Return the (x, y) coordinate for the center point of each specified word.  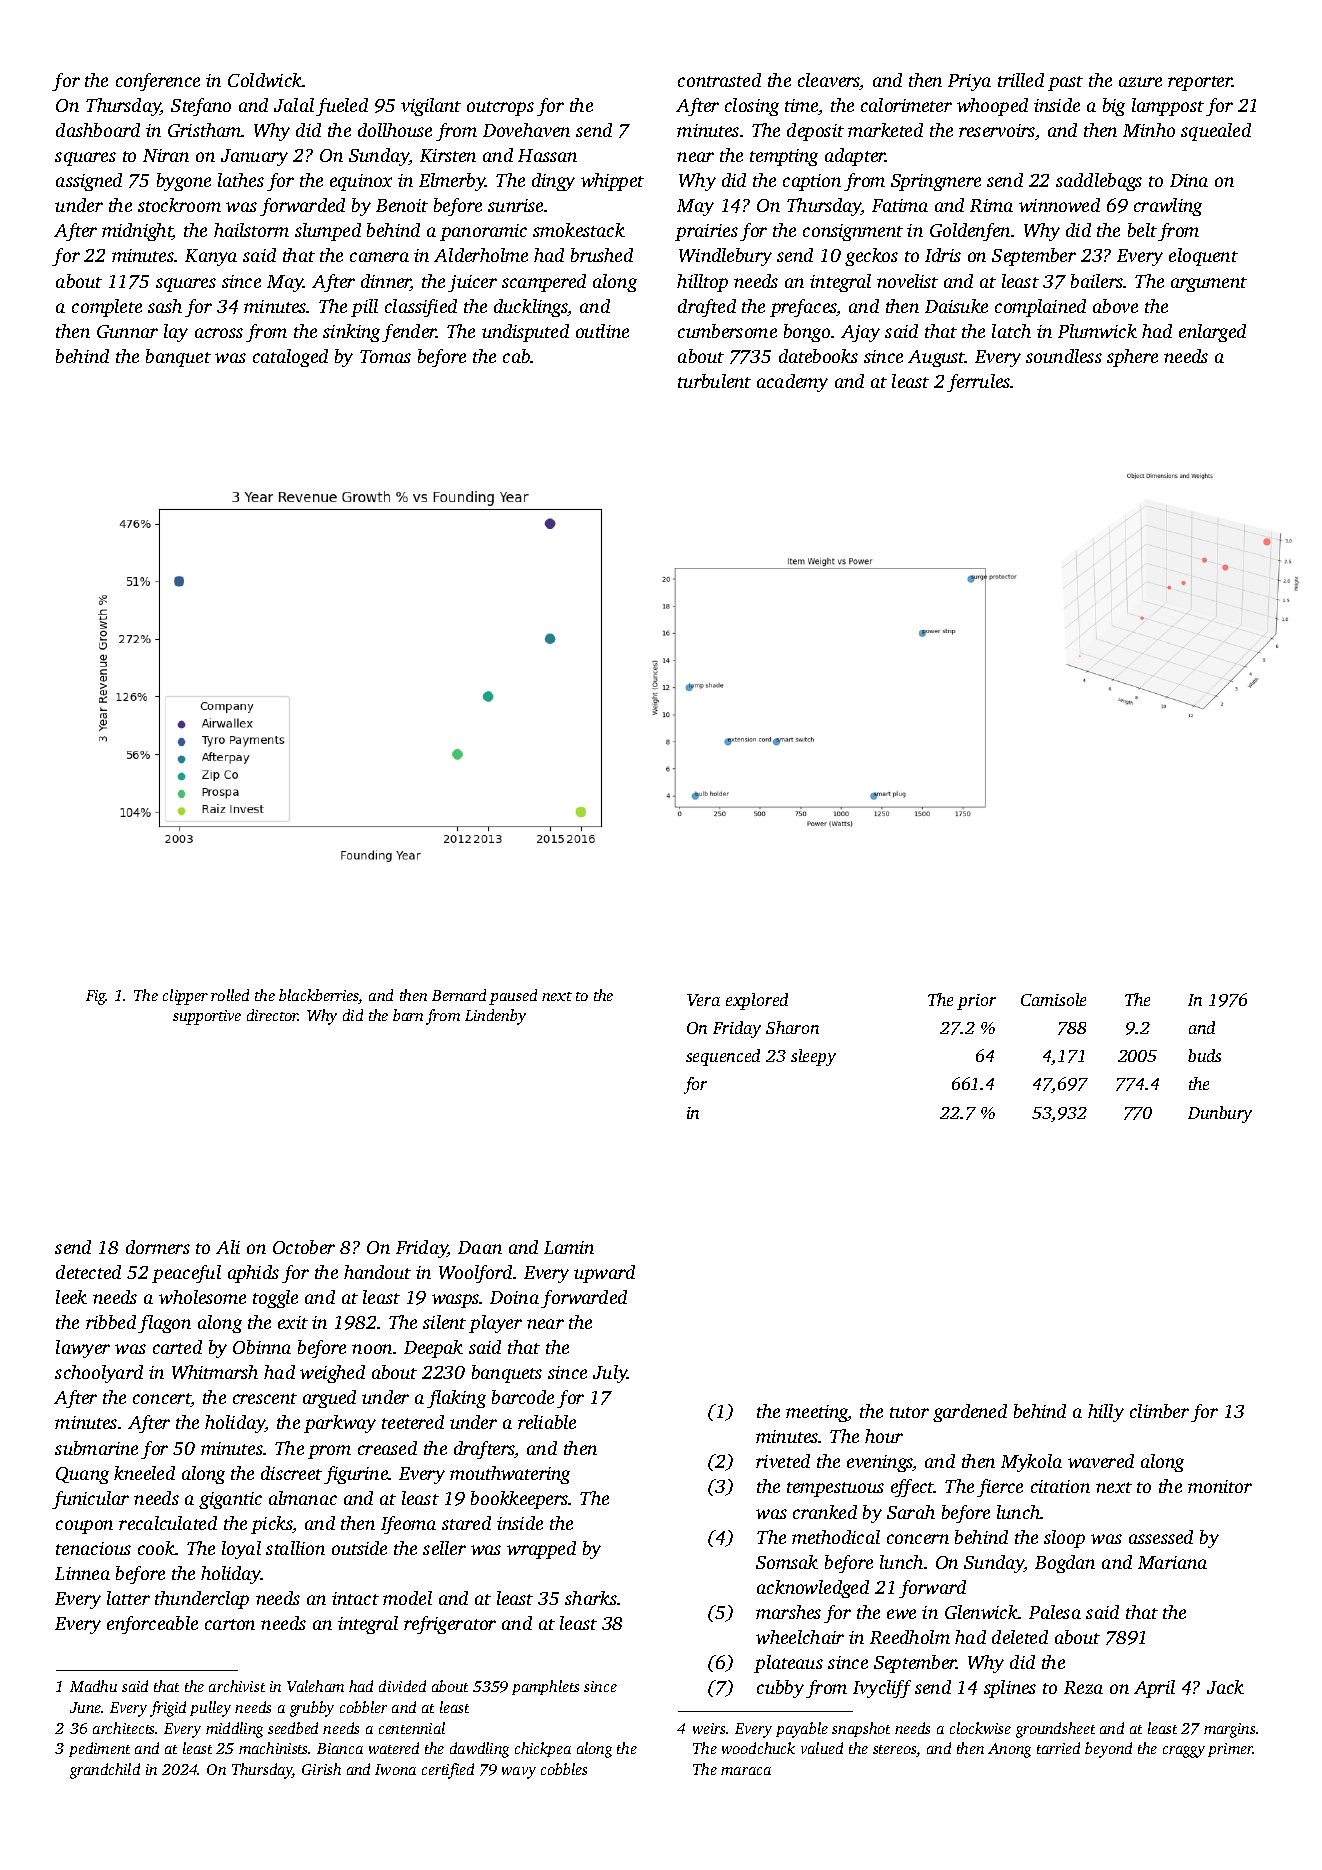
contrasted (719, 80)
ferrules (979, 383)
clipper (185, 997)
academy (792, 383)
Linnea (82, 1573)
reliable (547, 1422)
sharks (591, 1598)
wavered (1101, 1461)
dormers (158, 1247)
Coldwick (265, 80)
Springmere (936, 182)
